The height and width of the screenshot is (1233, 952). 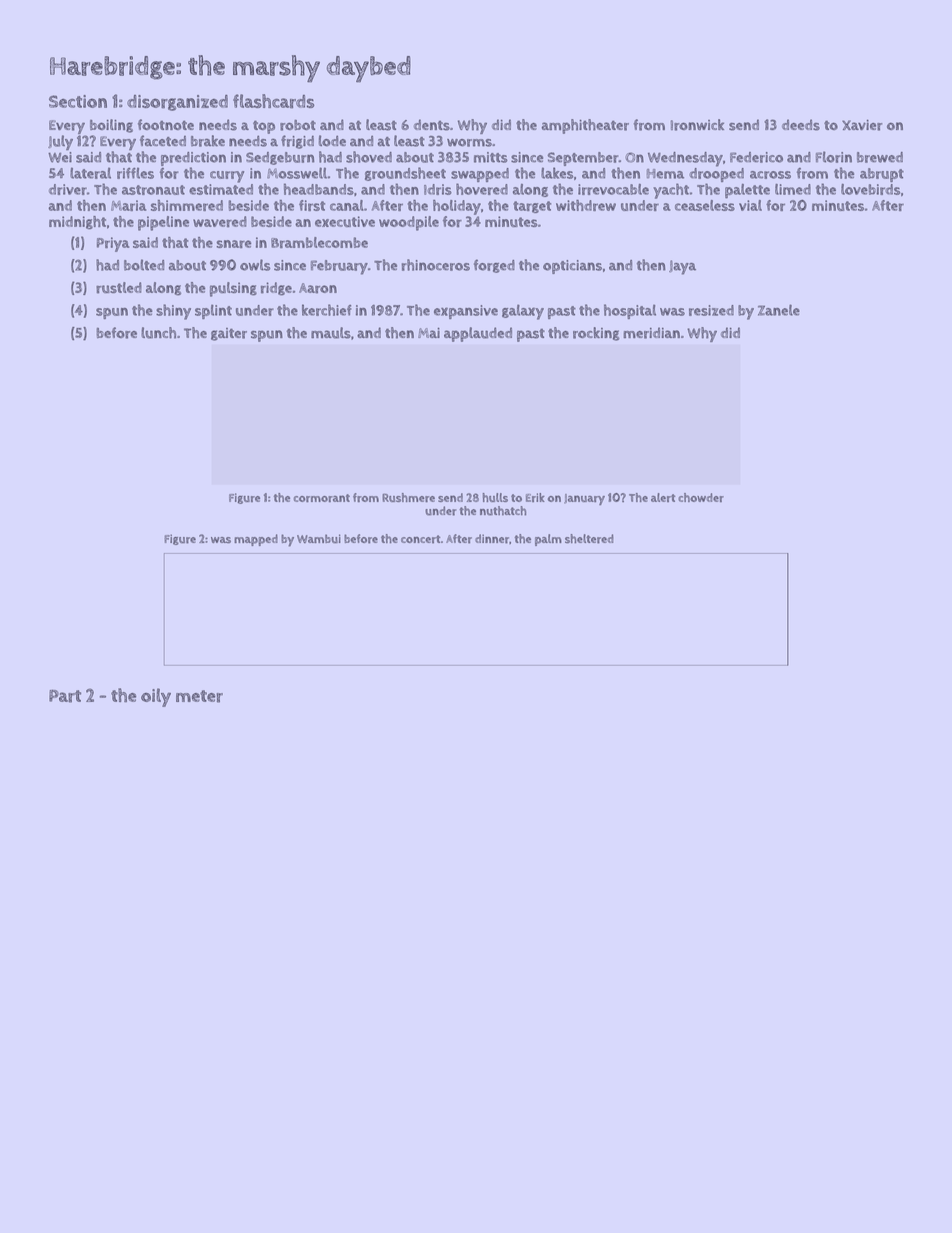 What do you see at coordinates (589, 539) in the screenshot?
I see `sheltered` at bounding box center [589, 539].
